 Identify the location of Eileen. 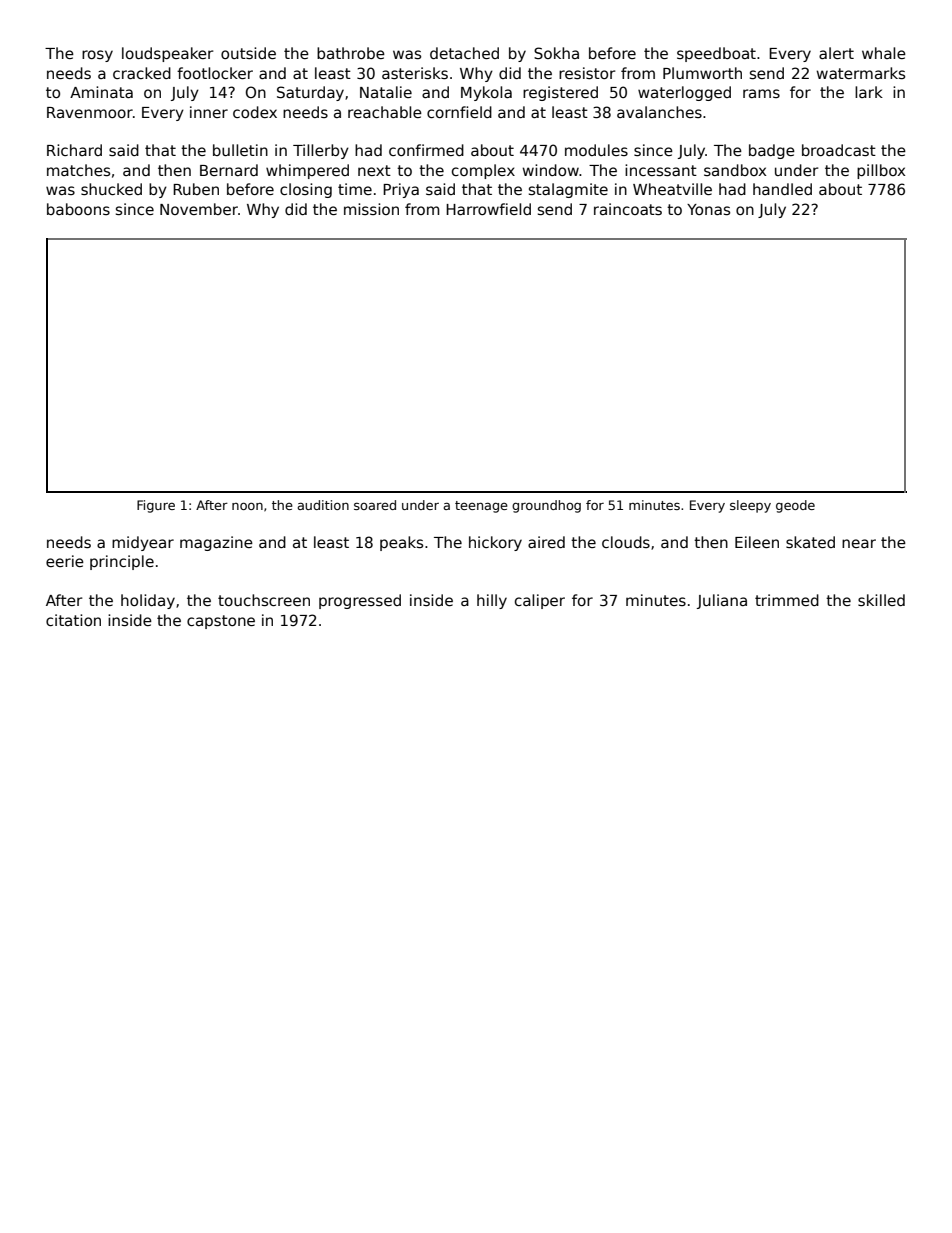
(757, 542).
